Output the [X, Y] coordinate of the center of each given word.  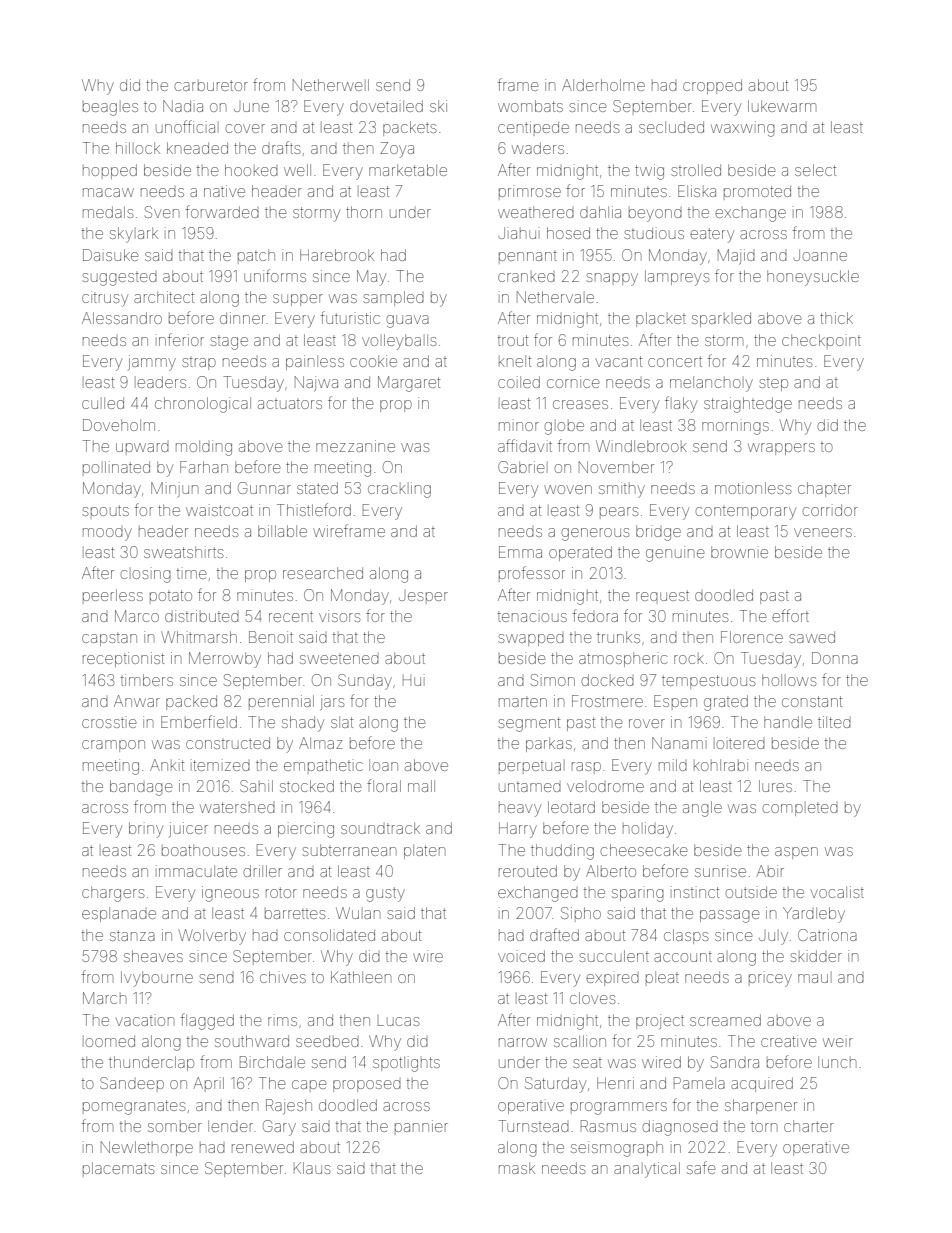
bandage [141, 788]
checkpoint [821, 340]
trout [513, 340]
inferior [180, 339]
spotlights [406, 1064]
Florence [752, 637]
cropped [712, 86]
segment [529, 724]
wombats [530, 106]
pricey [770, 979]
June [251, 107]
